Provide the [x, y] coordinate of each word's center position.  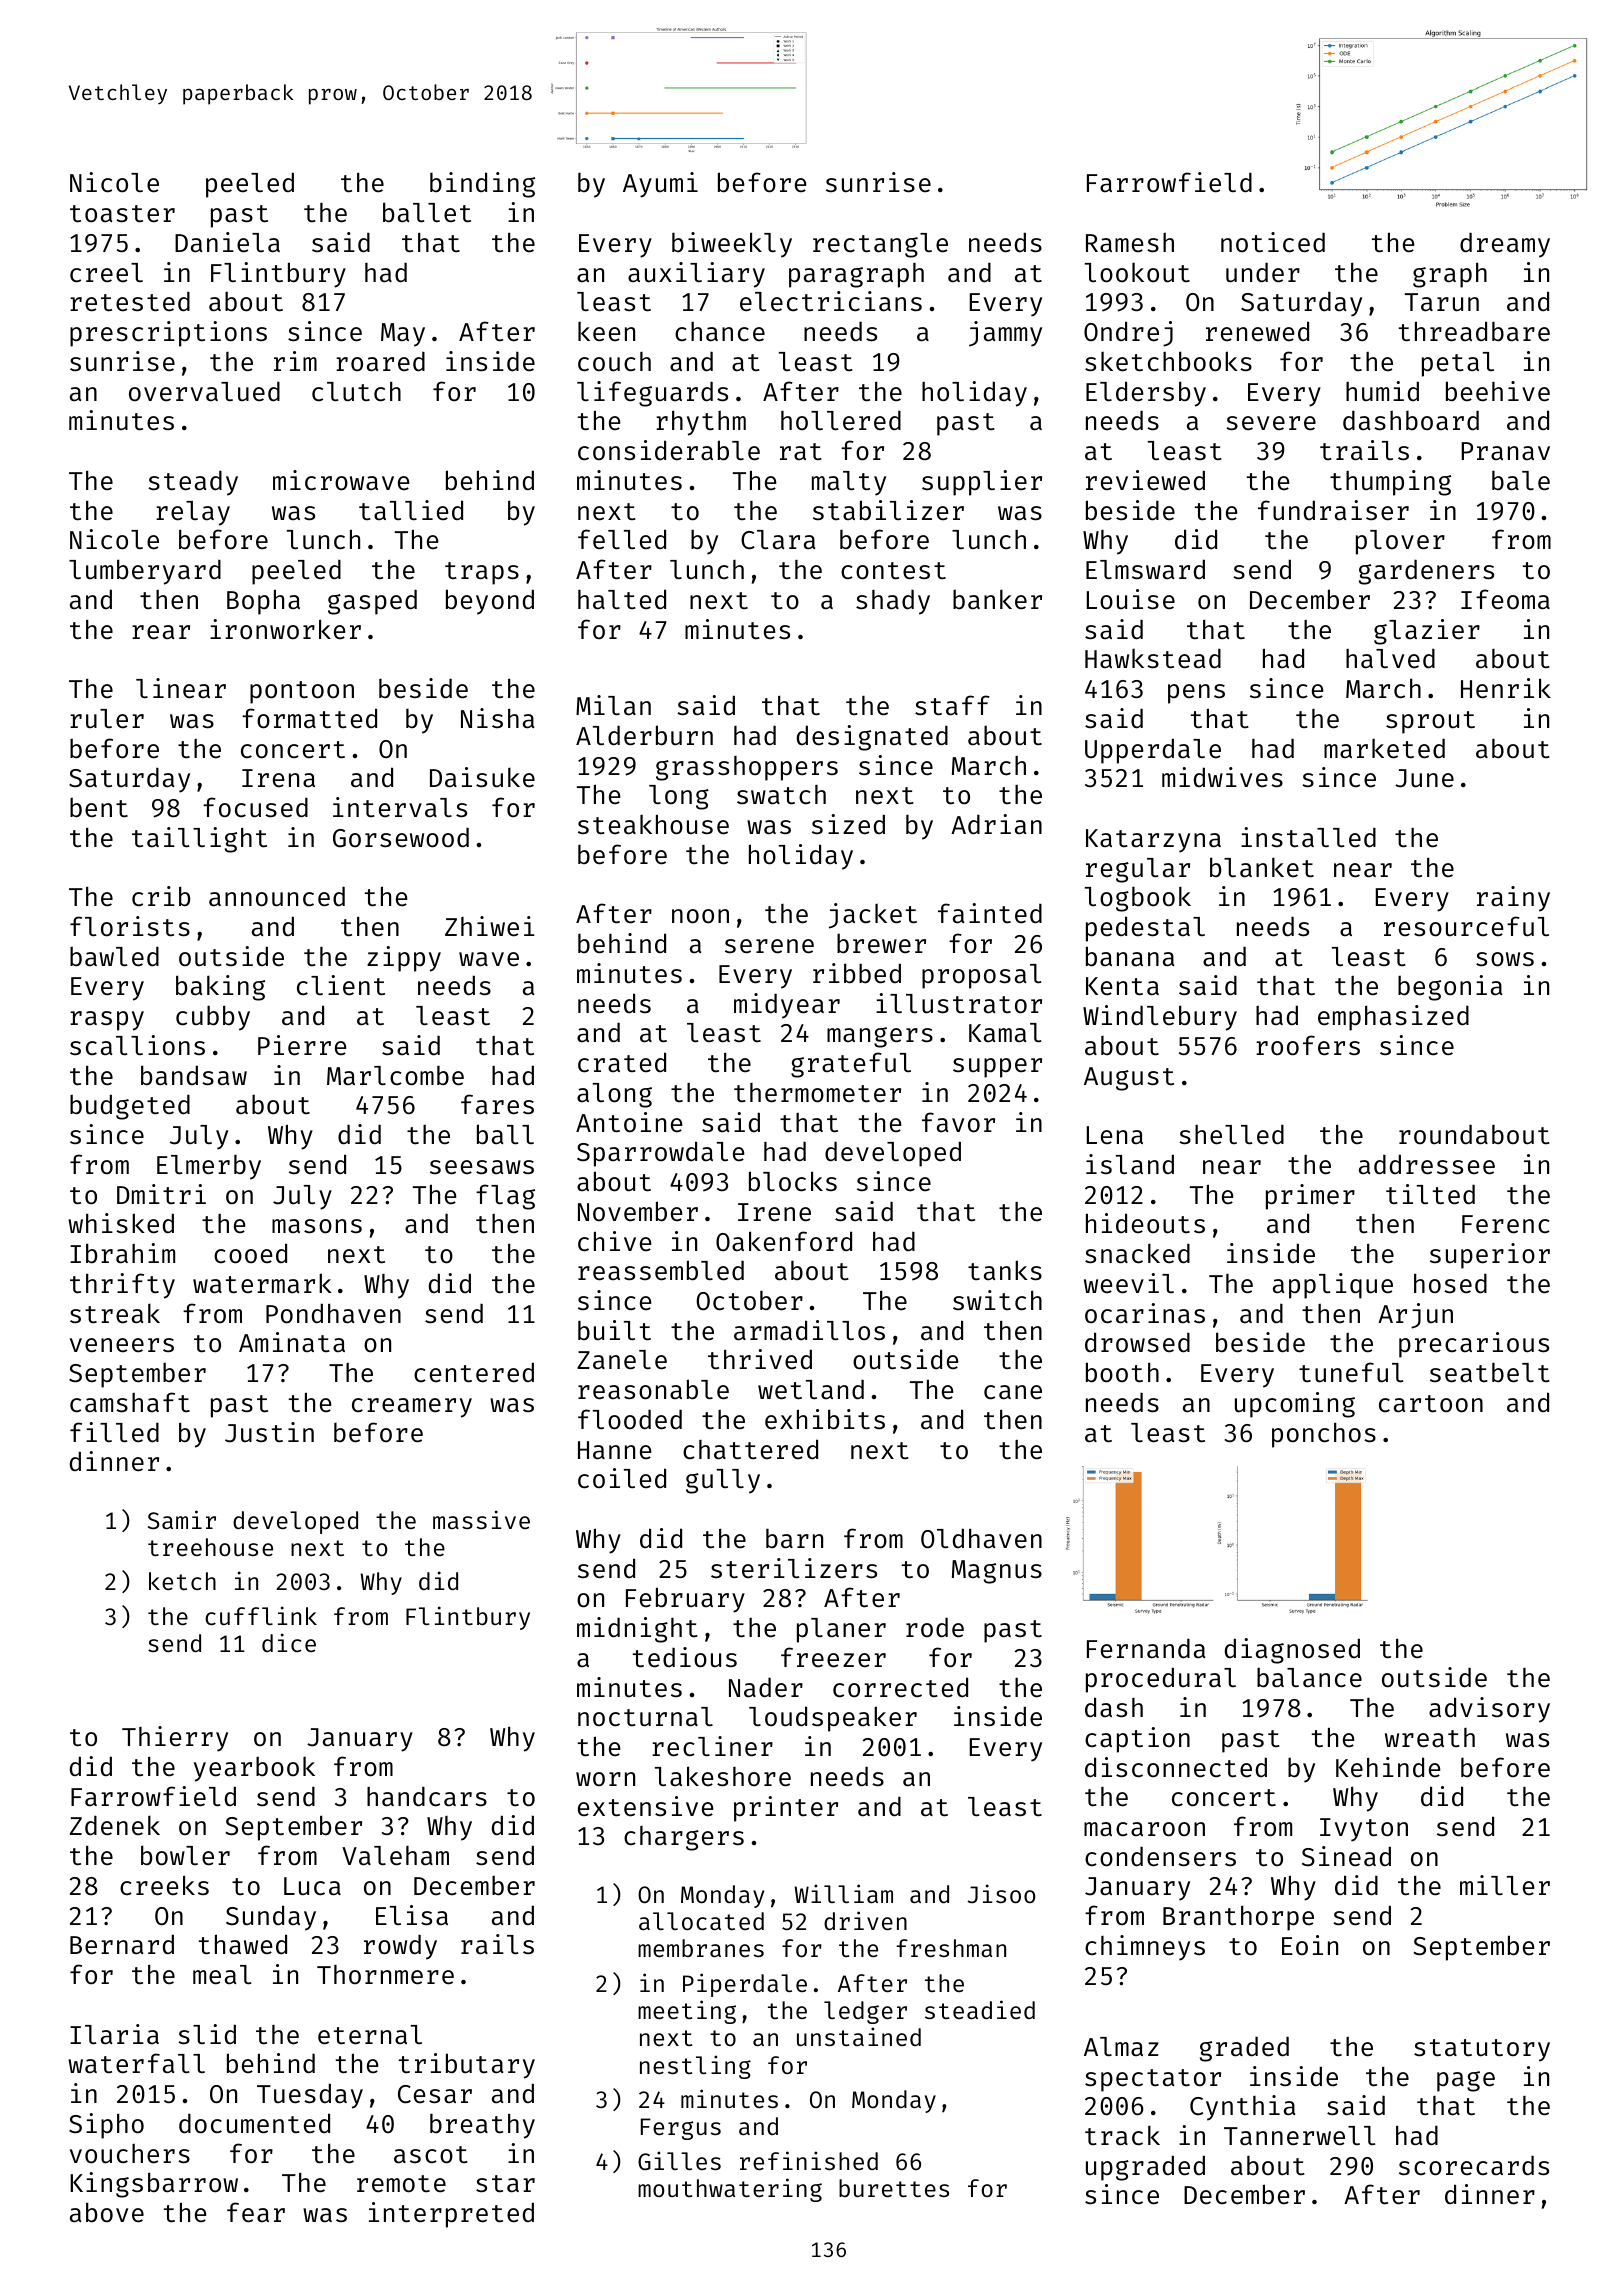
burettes [894, 2188]
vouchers [130, 2154]
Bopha [263, 602]
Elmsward [1145, 569]
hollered [841, 421]
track [1122, 2135]
